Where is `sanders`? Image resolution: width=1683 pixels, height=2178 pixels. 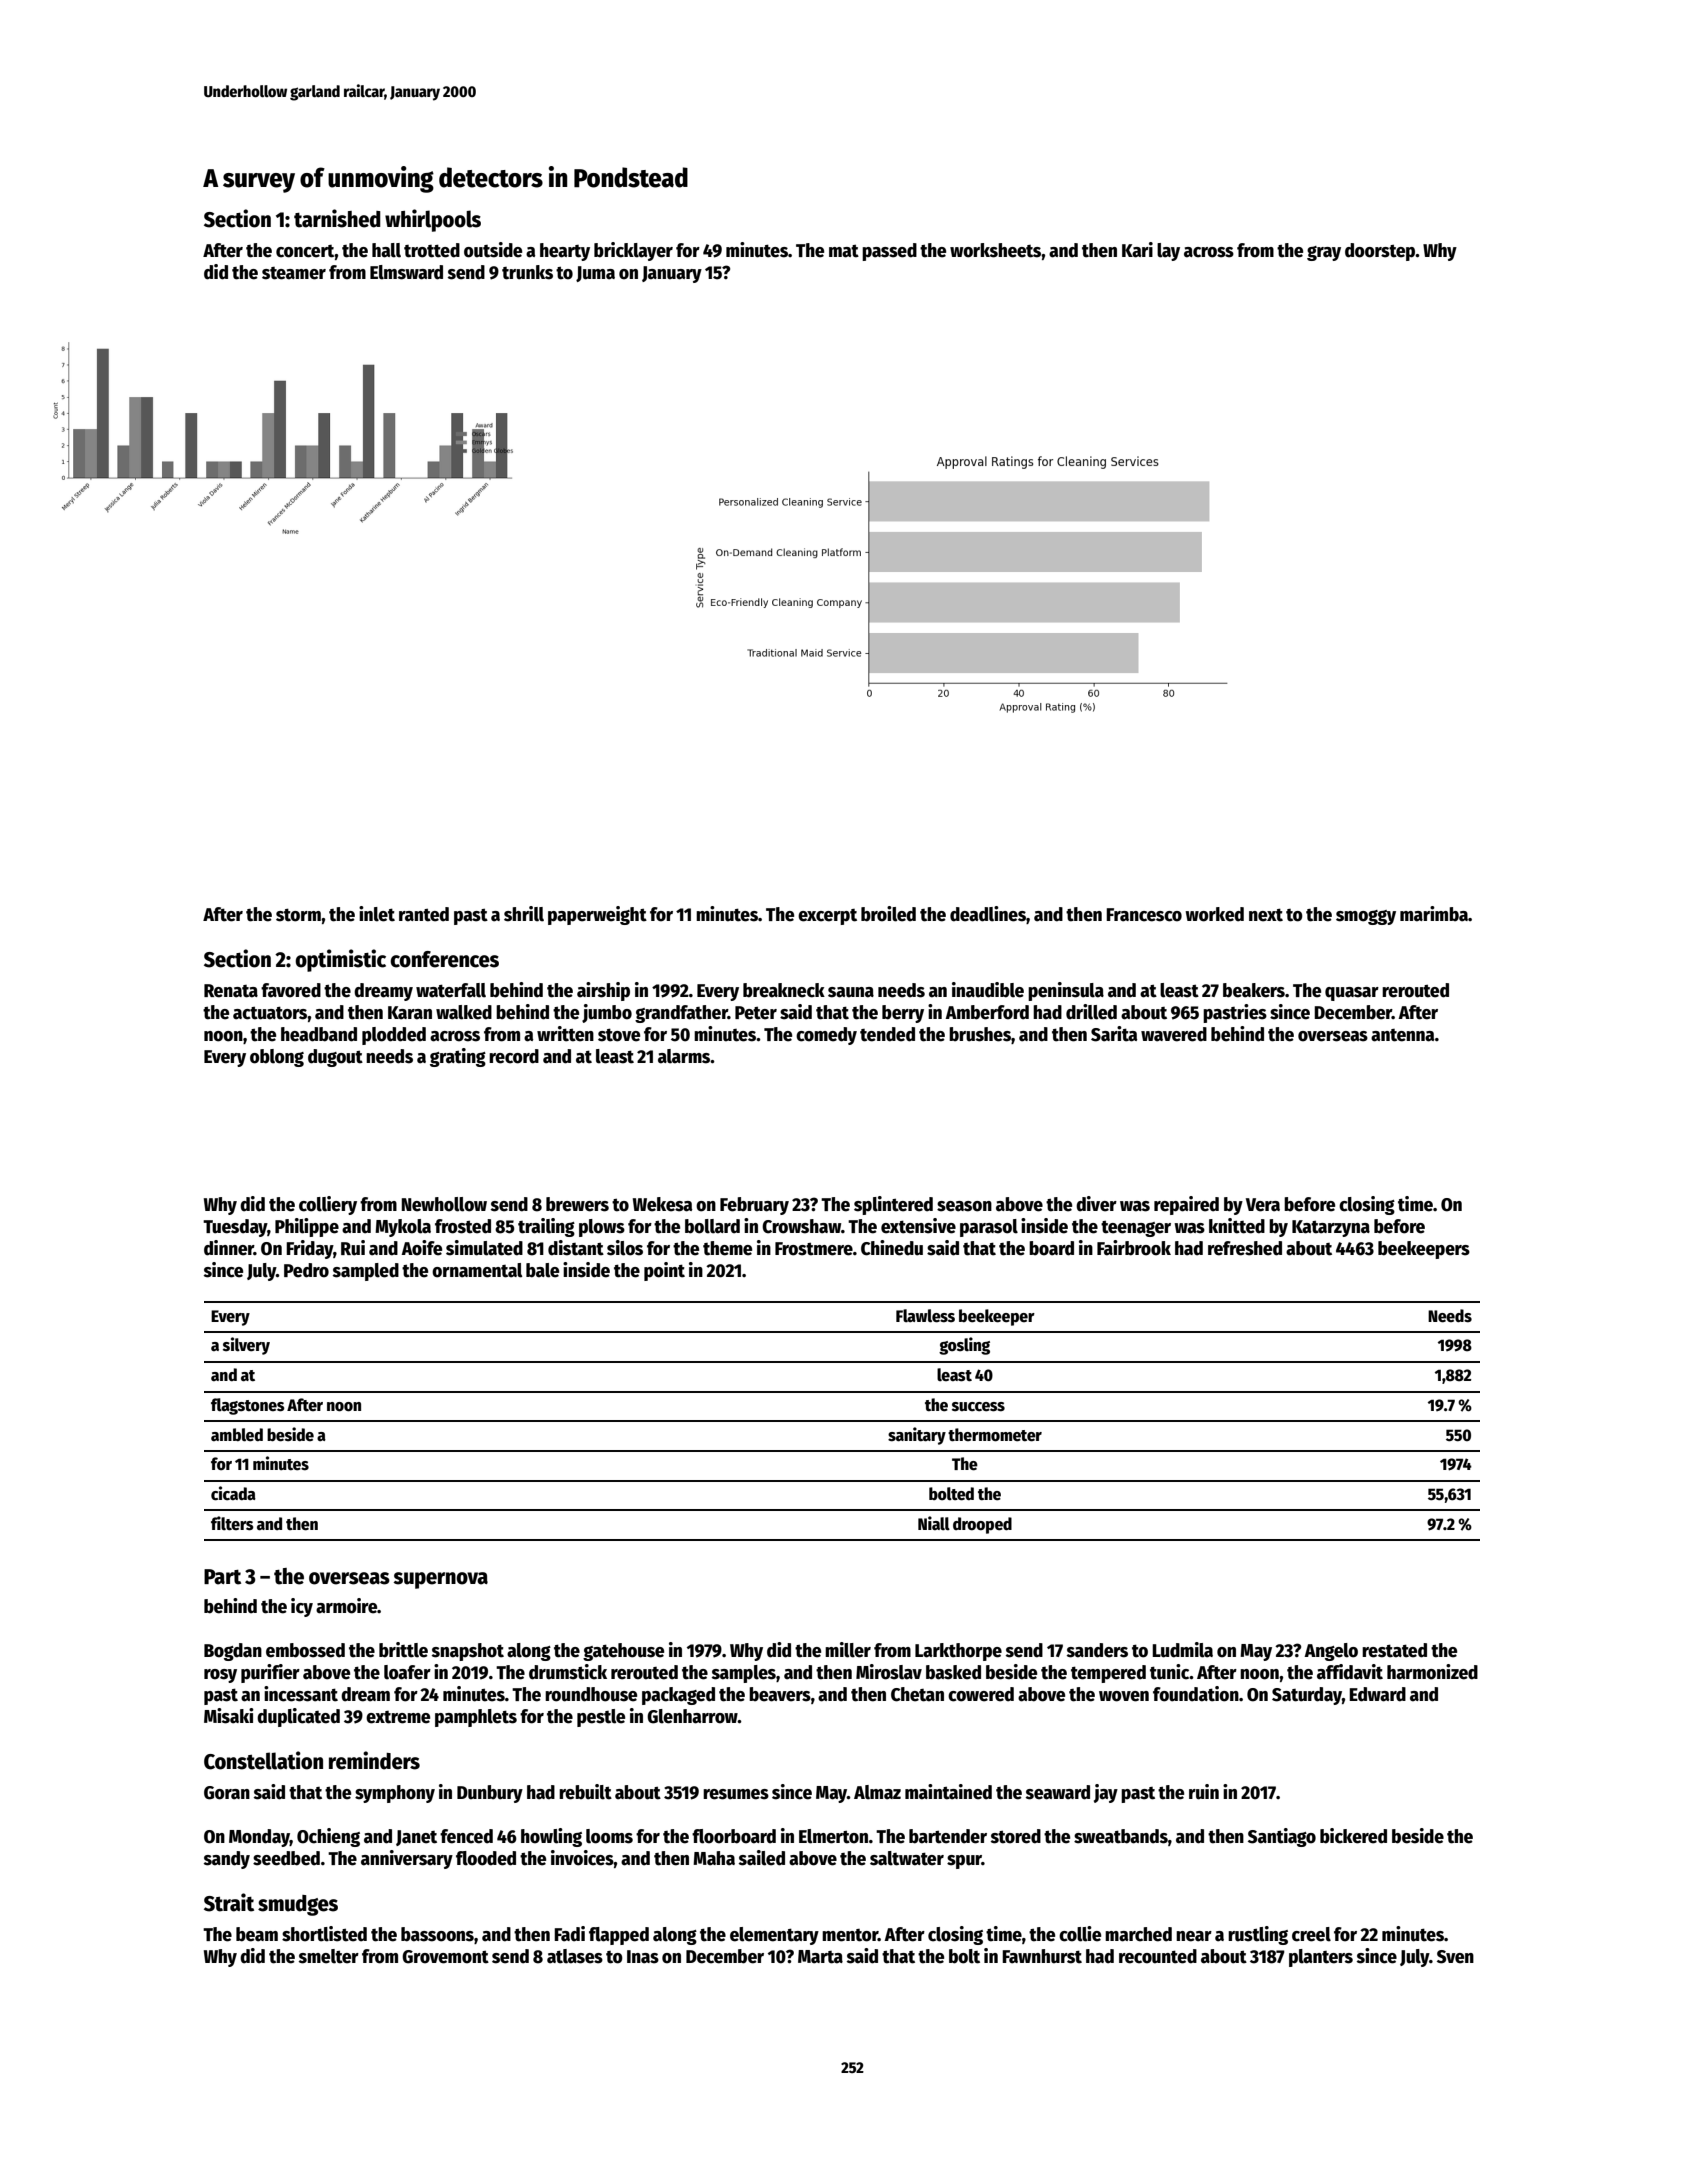
sanders is located at coordinates (1097, 1650).
